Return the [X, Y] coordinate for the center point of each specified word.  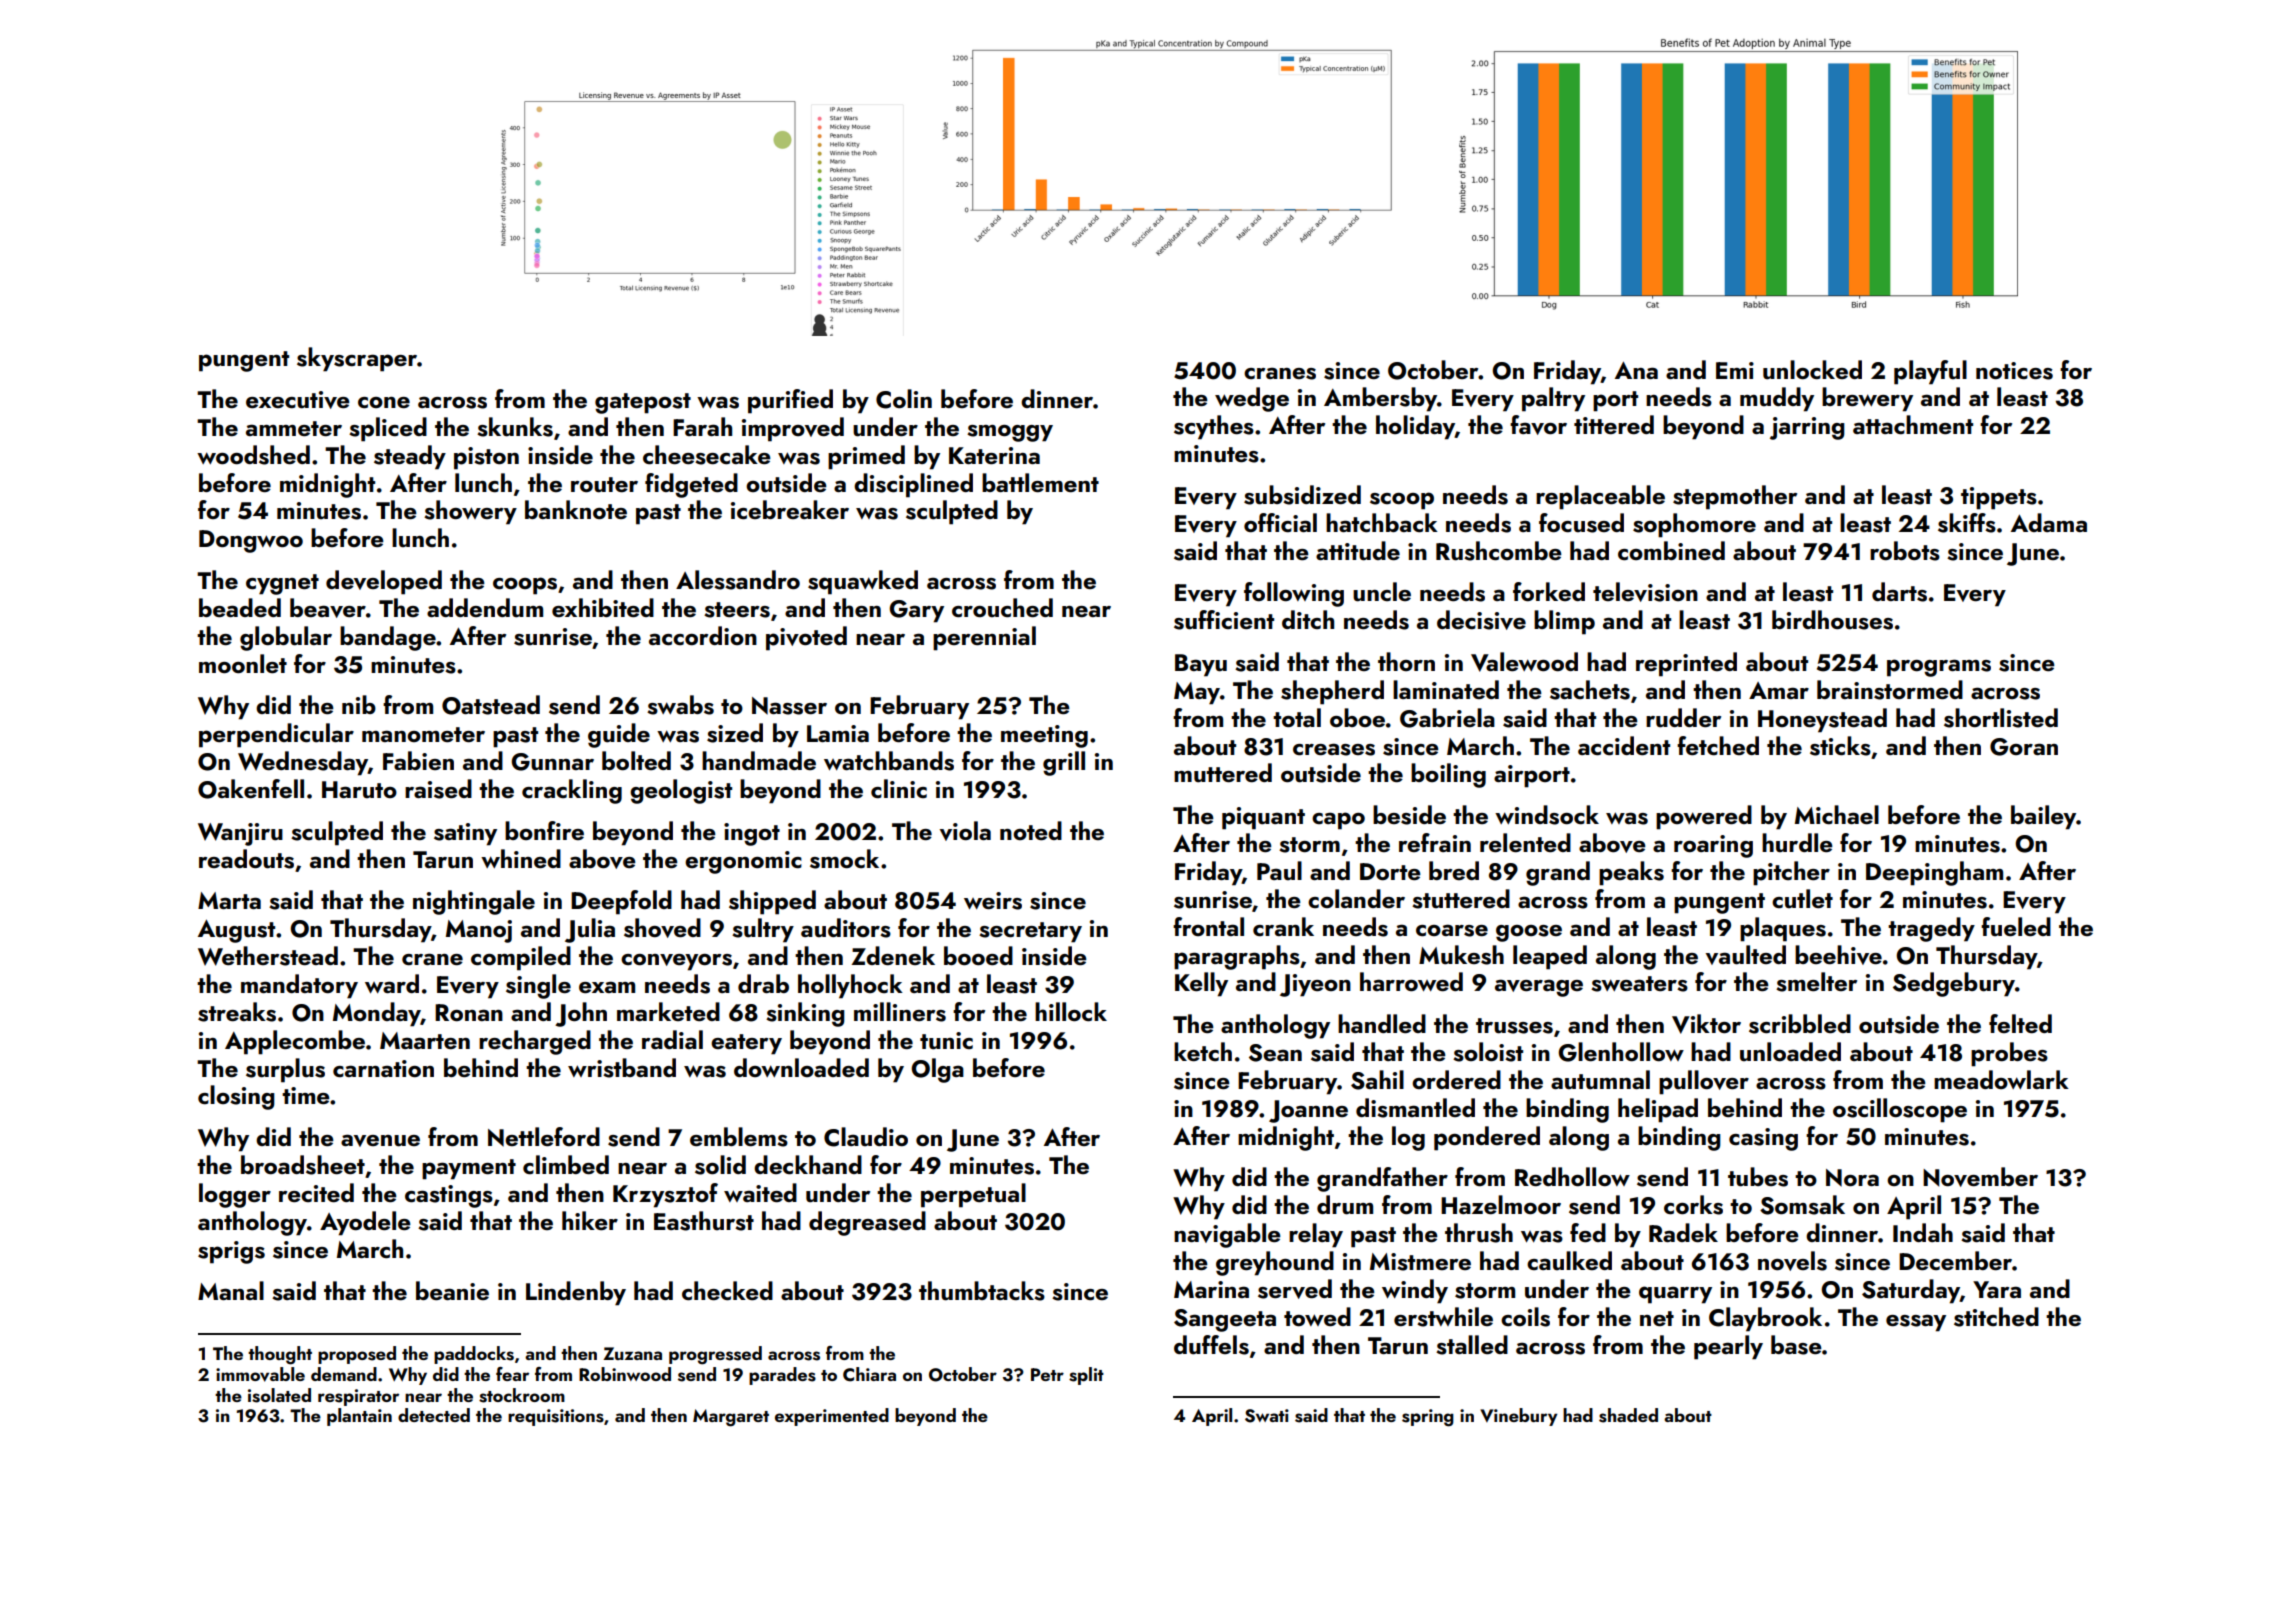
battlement [1040, 482]
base [1796, 1345]
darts [1899, 592]
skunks [515, 427]
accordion [703, 636]
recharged [535, 1042]
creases [1334, 749]
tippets [1999, 498]
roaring [1713, 846]
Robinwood [625, 1374]
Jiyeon [1315, 985]
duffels [1211, 1345]
